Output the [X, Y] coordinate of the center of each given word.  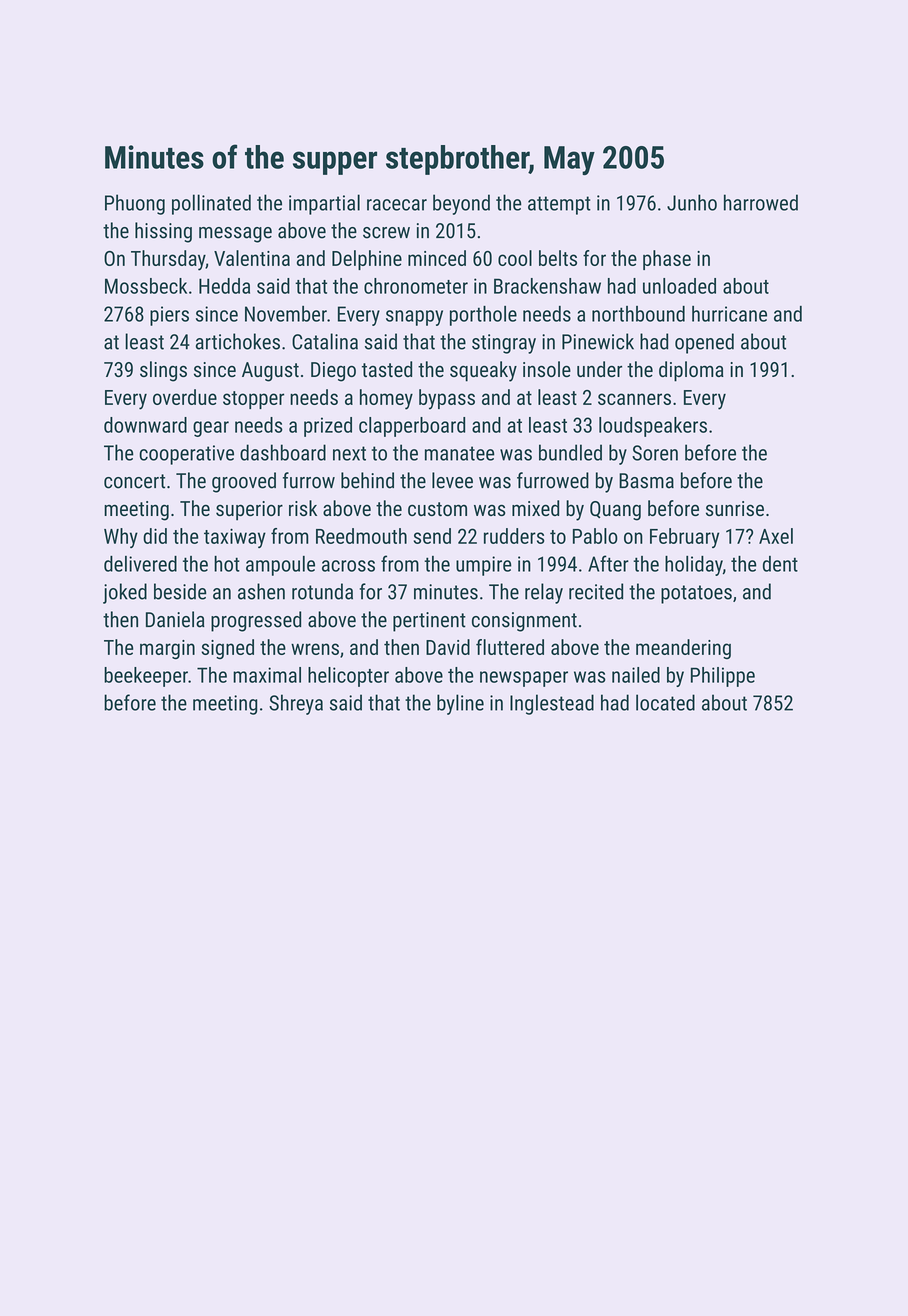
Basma [646, 481]
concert [134, 481]
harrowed [761, 202]
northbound [638, 314]
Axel [776, 536]
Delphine [367, 260]
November [286, 314]
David [448, 647]
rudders [514, 536]
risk [303, 508]
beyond [461, 204]
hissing [163, 232]
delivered [140, 564]
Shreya [296, 704]
